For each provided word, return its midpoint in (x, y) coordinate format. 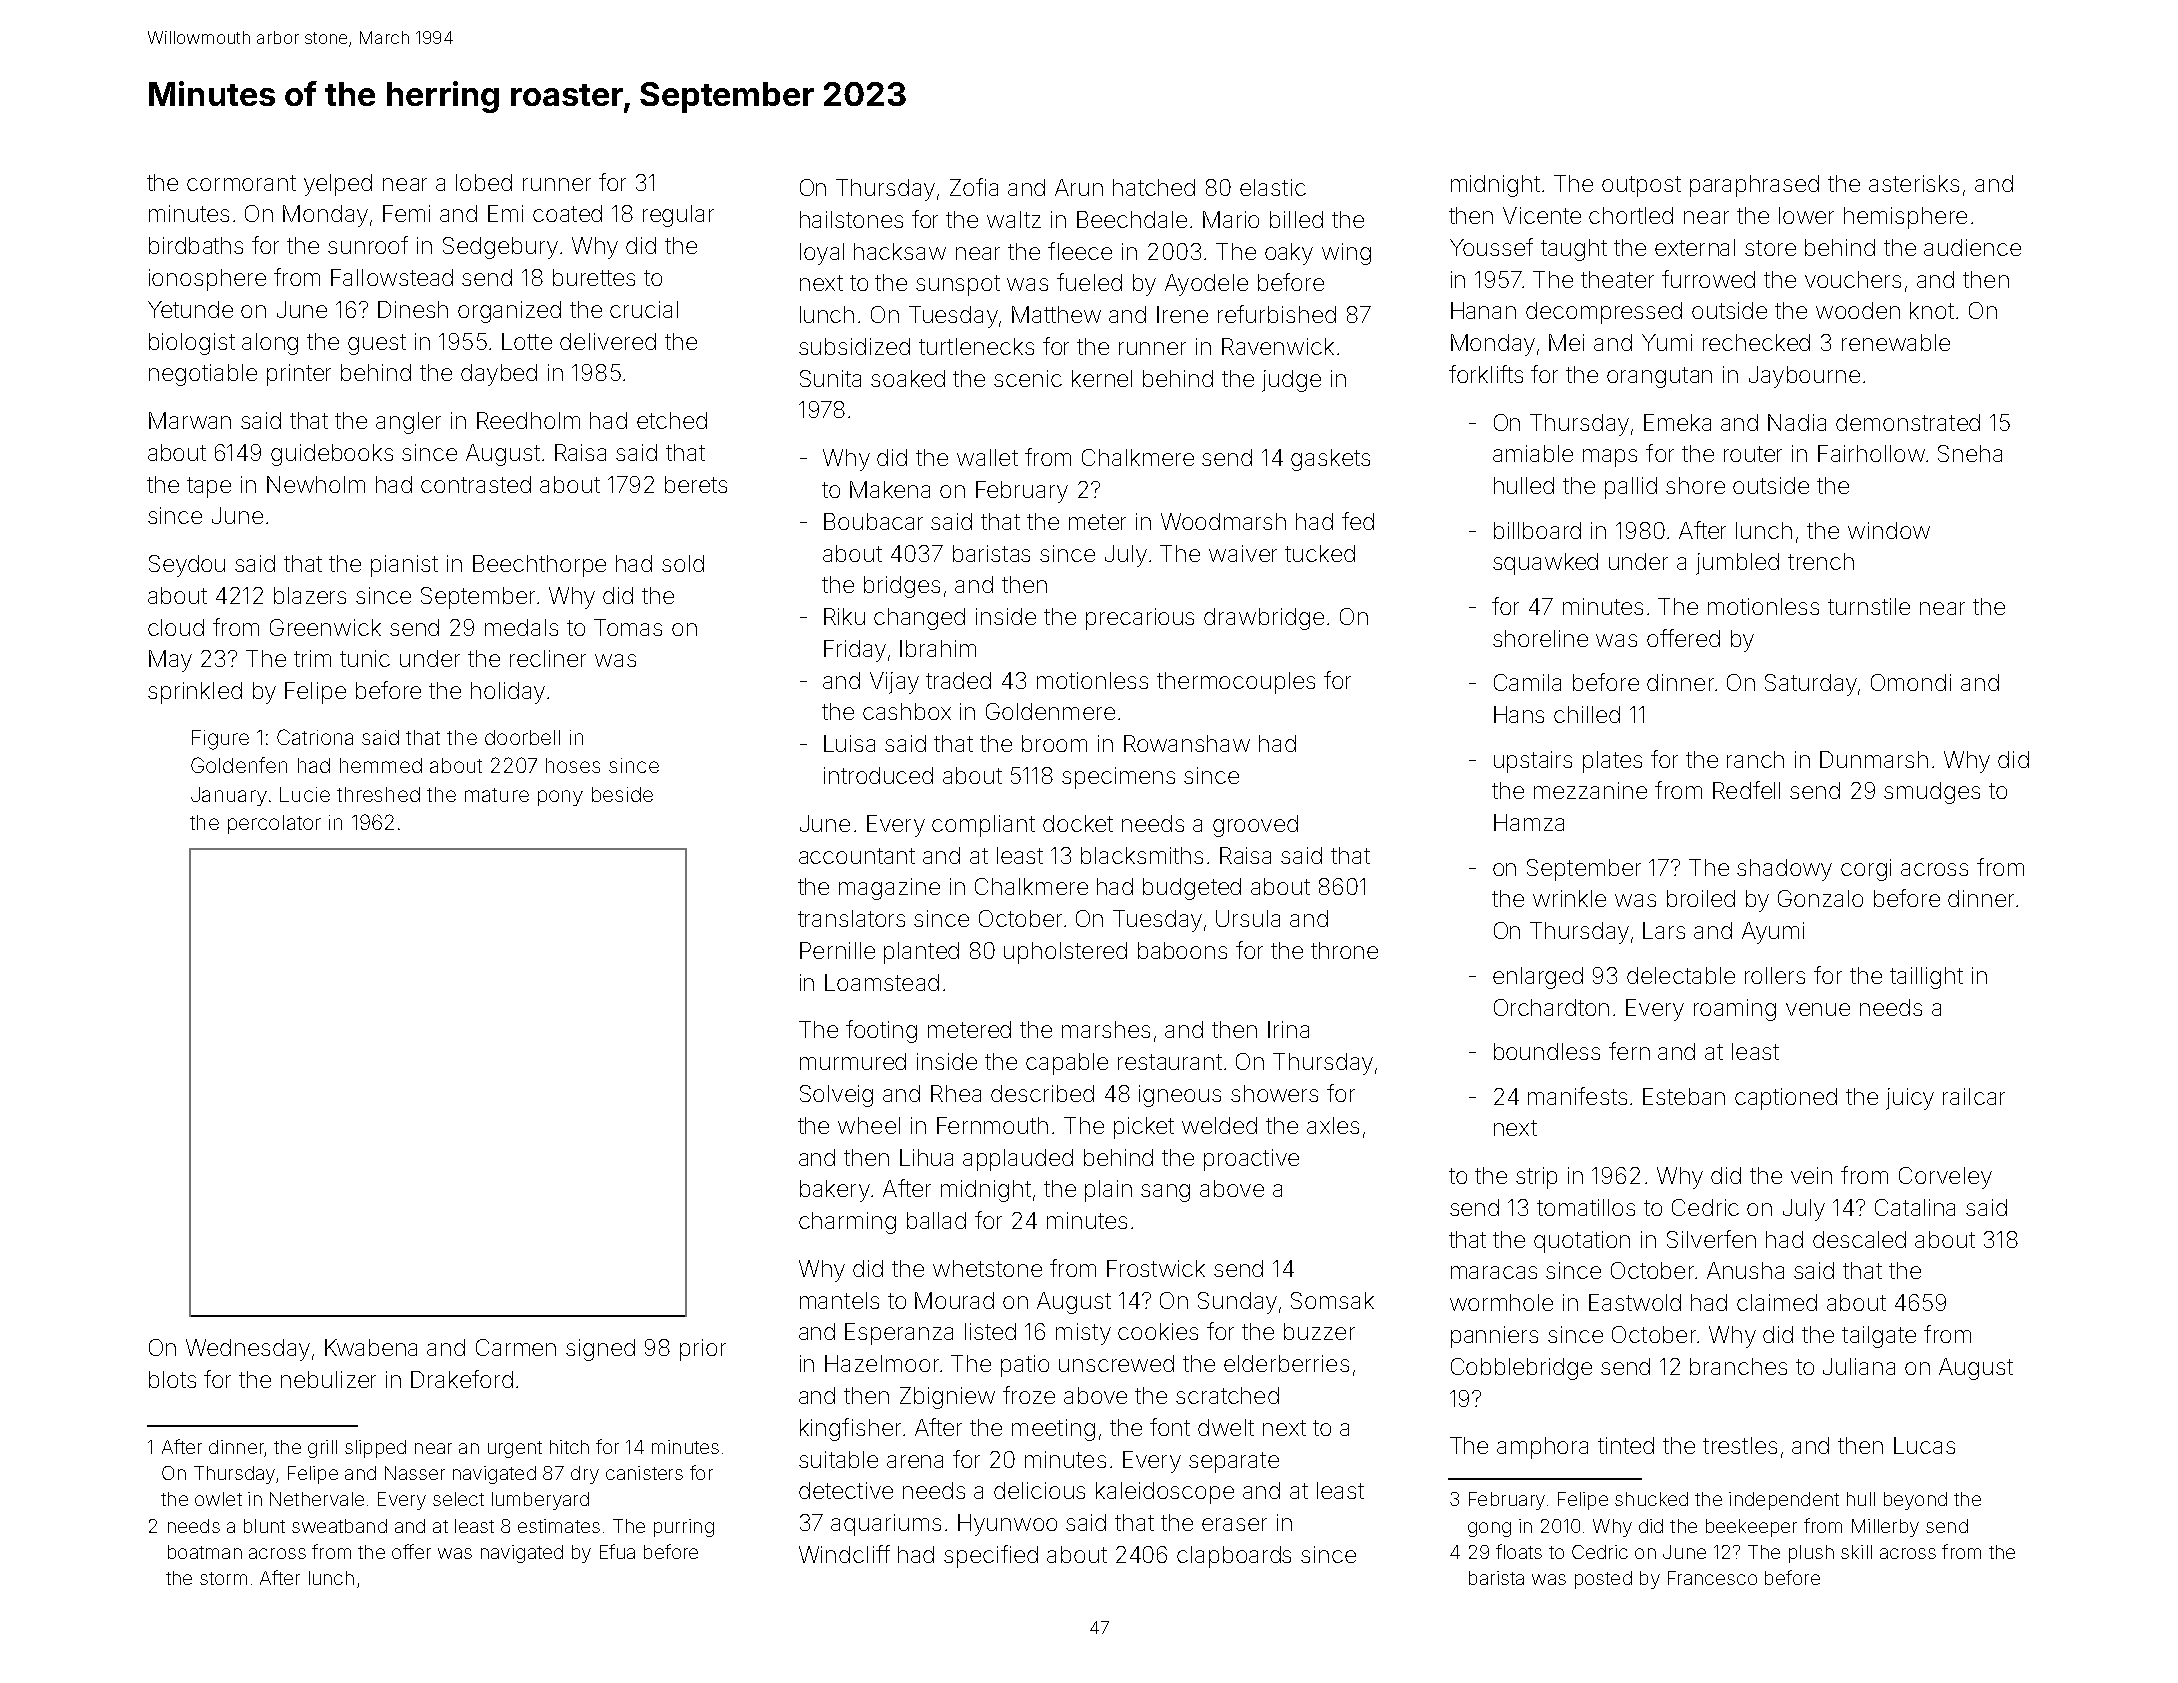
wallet (987, 457)
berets (696, 484)
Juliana (1859, 1366)
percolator (274, 824)
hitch (569, 1447)
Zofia (974, 187)
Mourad (954, 1300)
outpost (1641, 186)
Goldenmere (1050, 711)
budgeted (1192, 889)
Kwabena (371, 1347)
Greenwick (325, 627)
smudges (1932, 793)
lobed (484, 182)
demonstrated (1908, 422)
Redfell (1746, 790)
